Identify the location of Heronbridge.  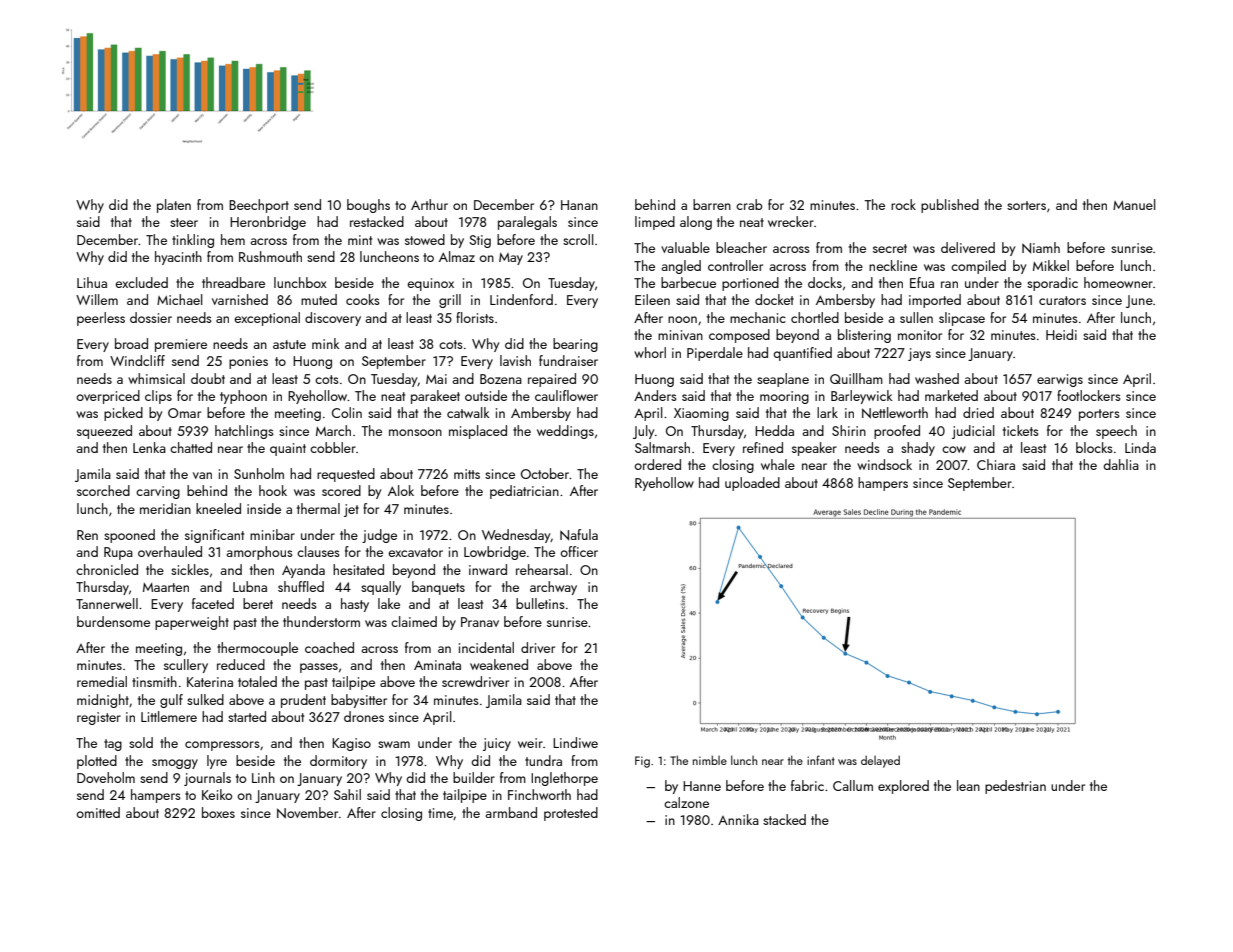
(268, 223).
